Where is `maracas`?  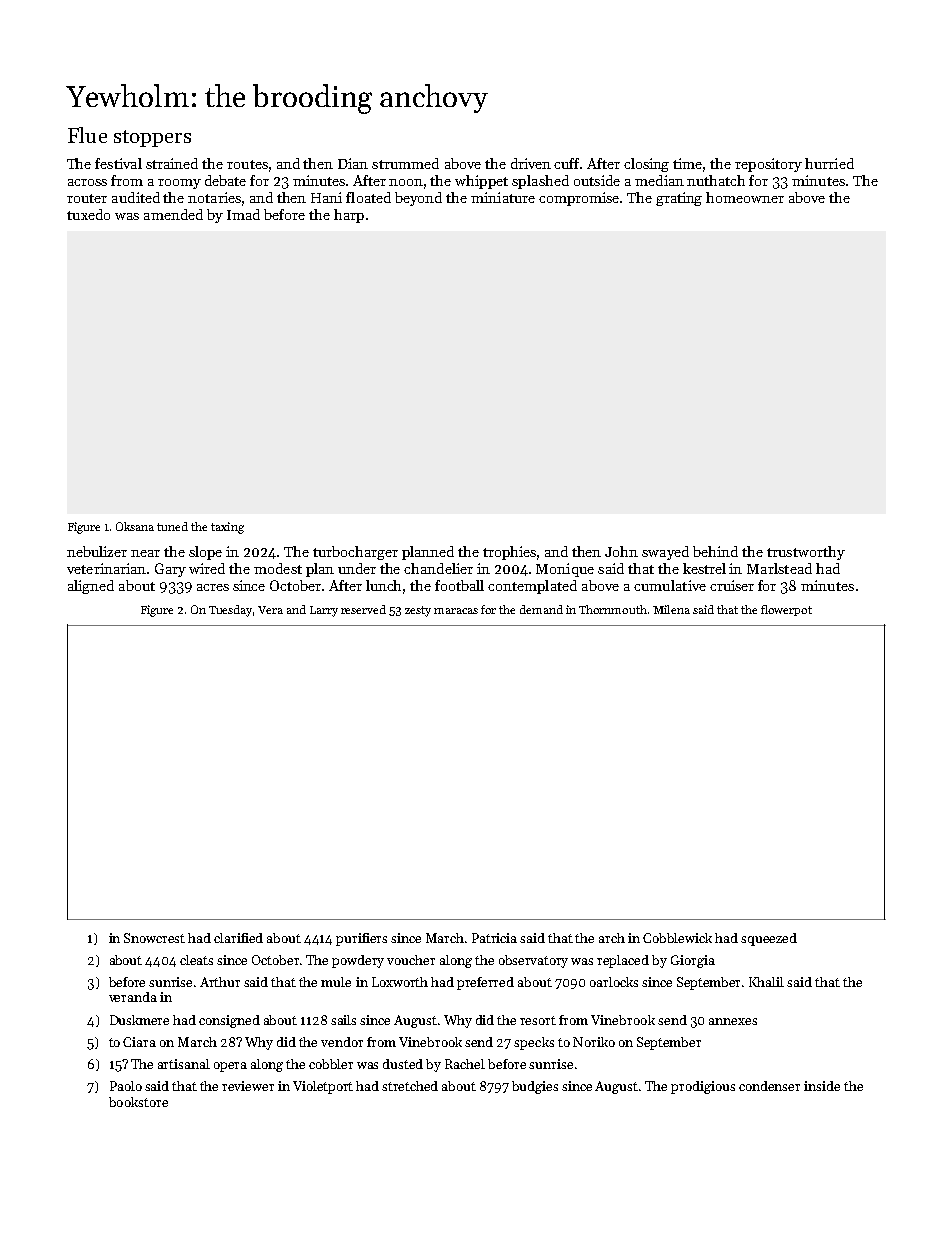
maracas is located at coordinates (456, 611).
